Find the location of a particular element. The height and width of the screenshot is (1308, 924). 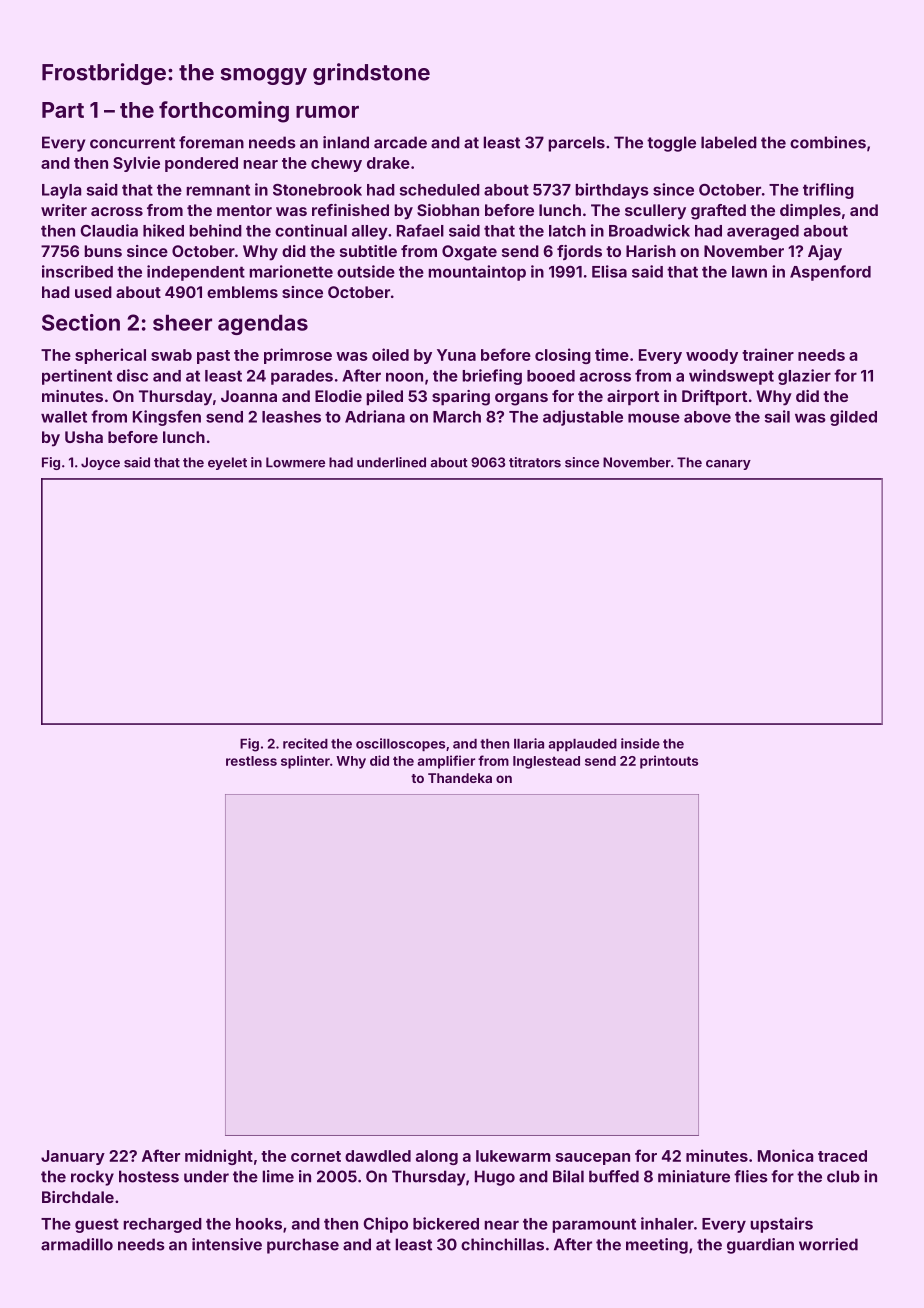

midnight is located at coordinates (219, 1157).
